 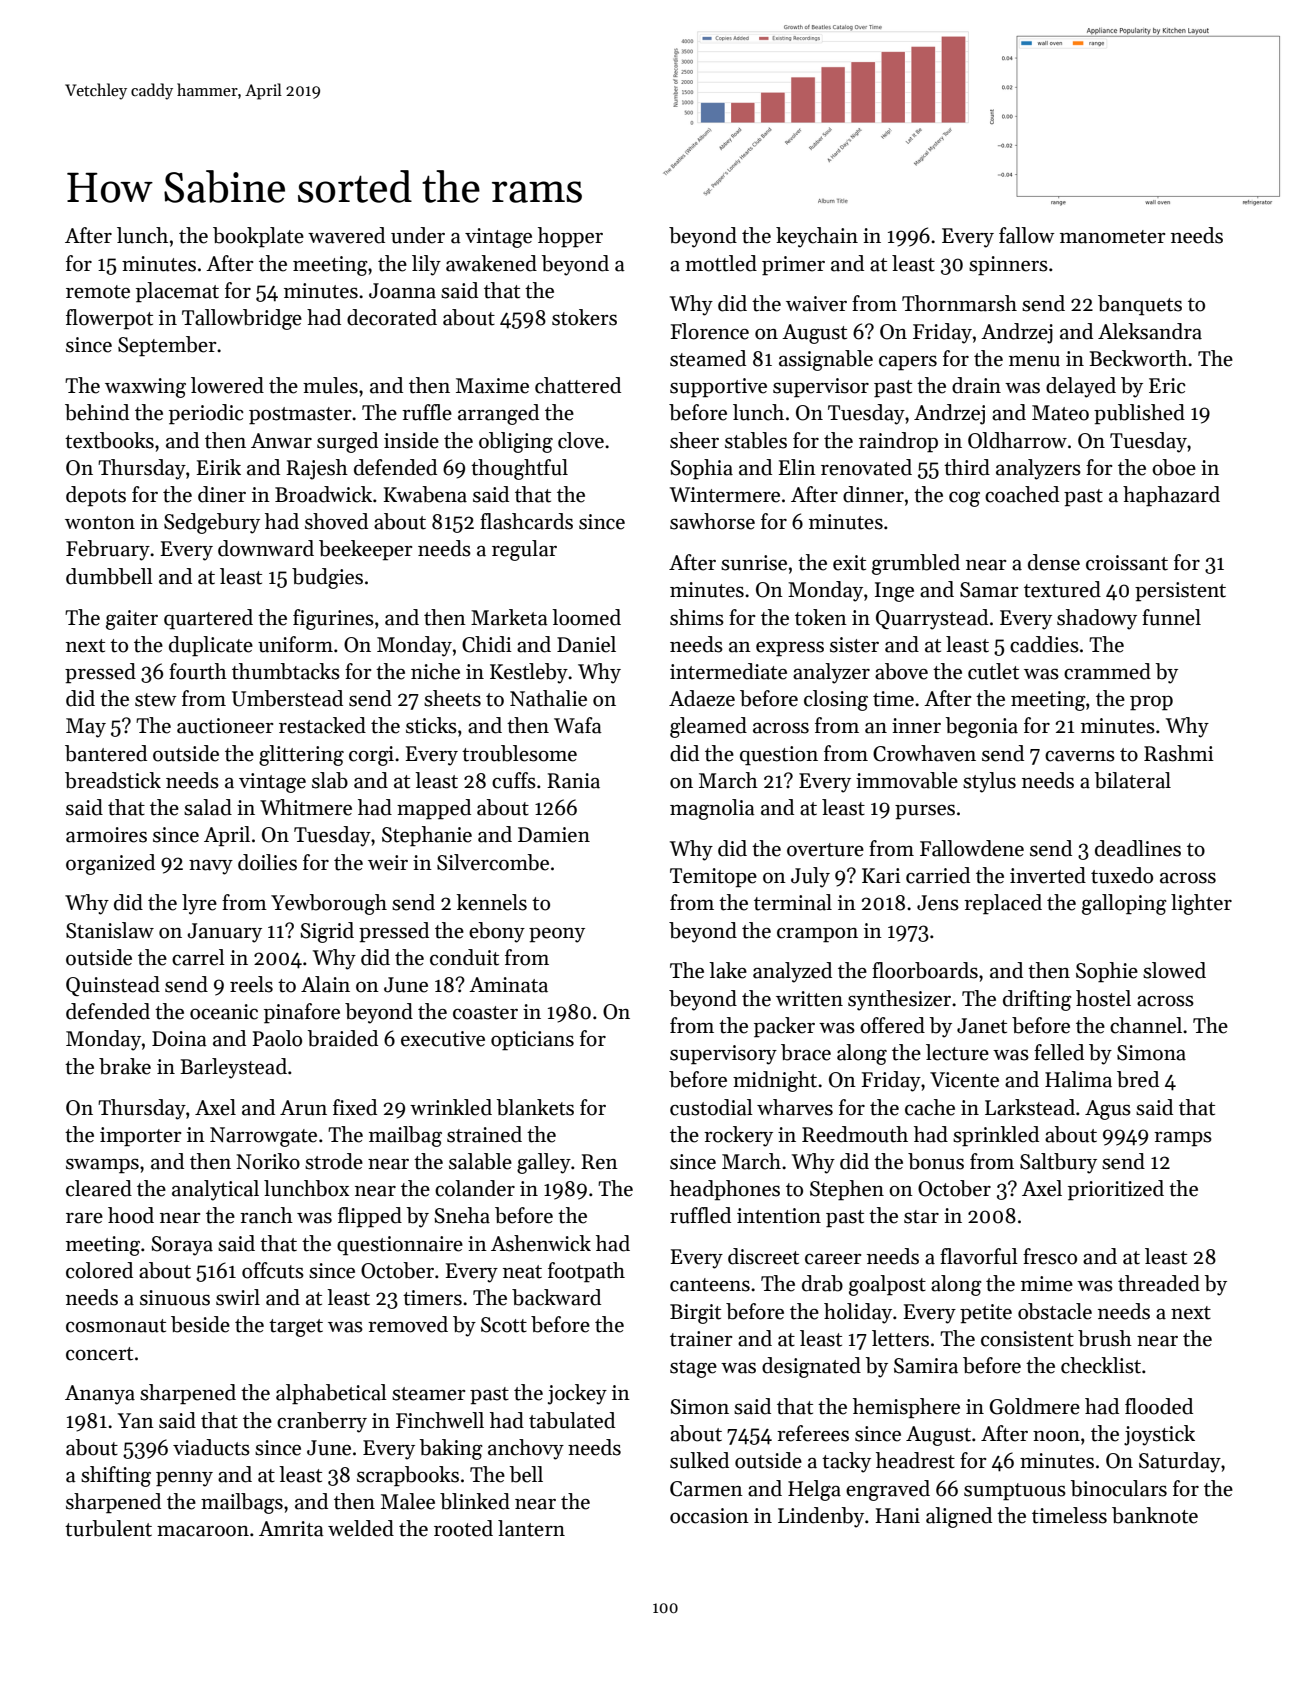 I want to click on turbulent, so click(x=108, y=1528).
